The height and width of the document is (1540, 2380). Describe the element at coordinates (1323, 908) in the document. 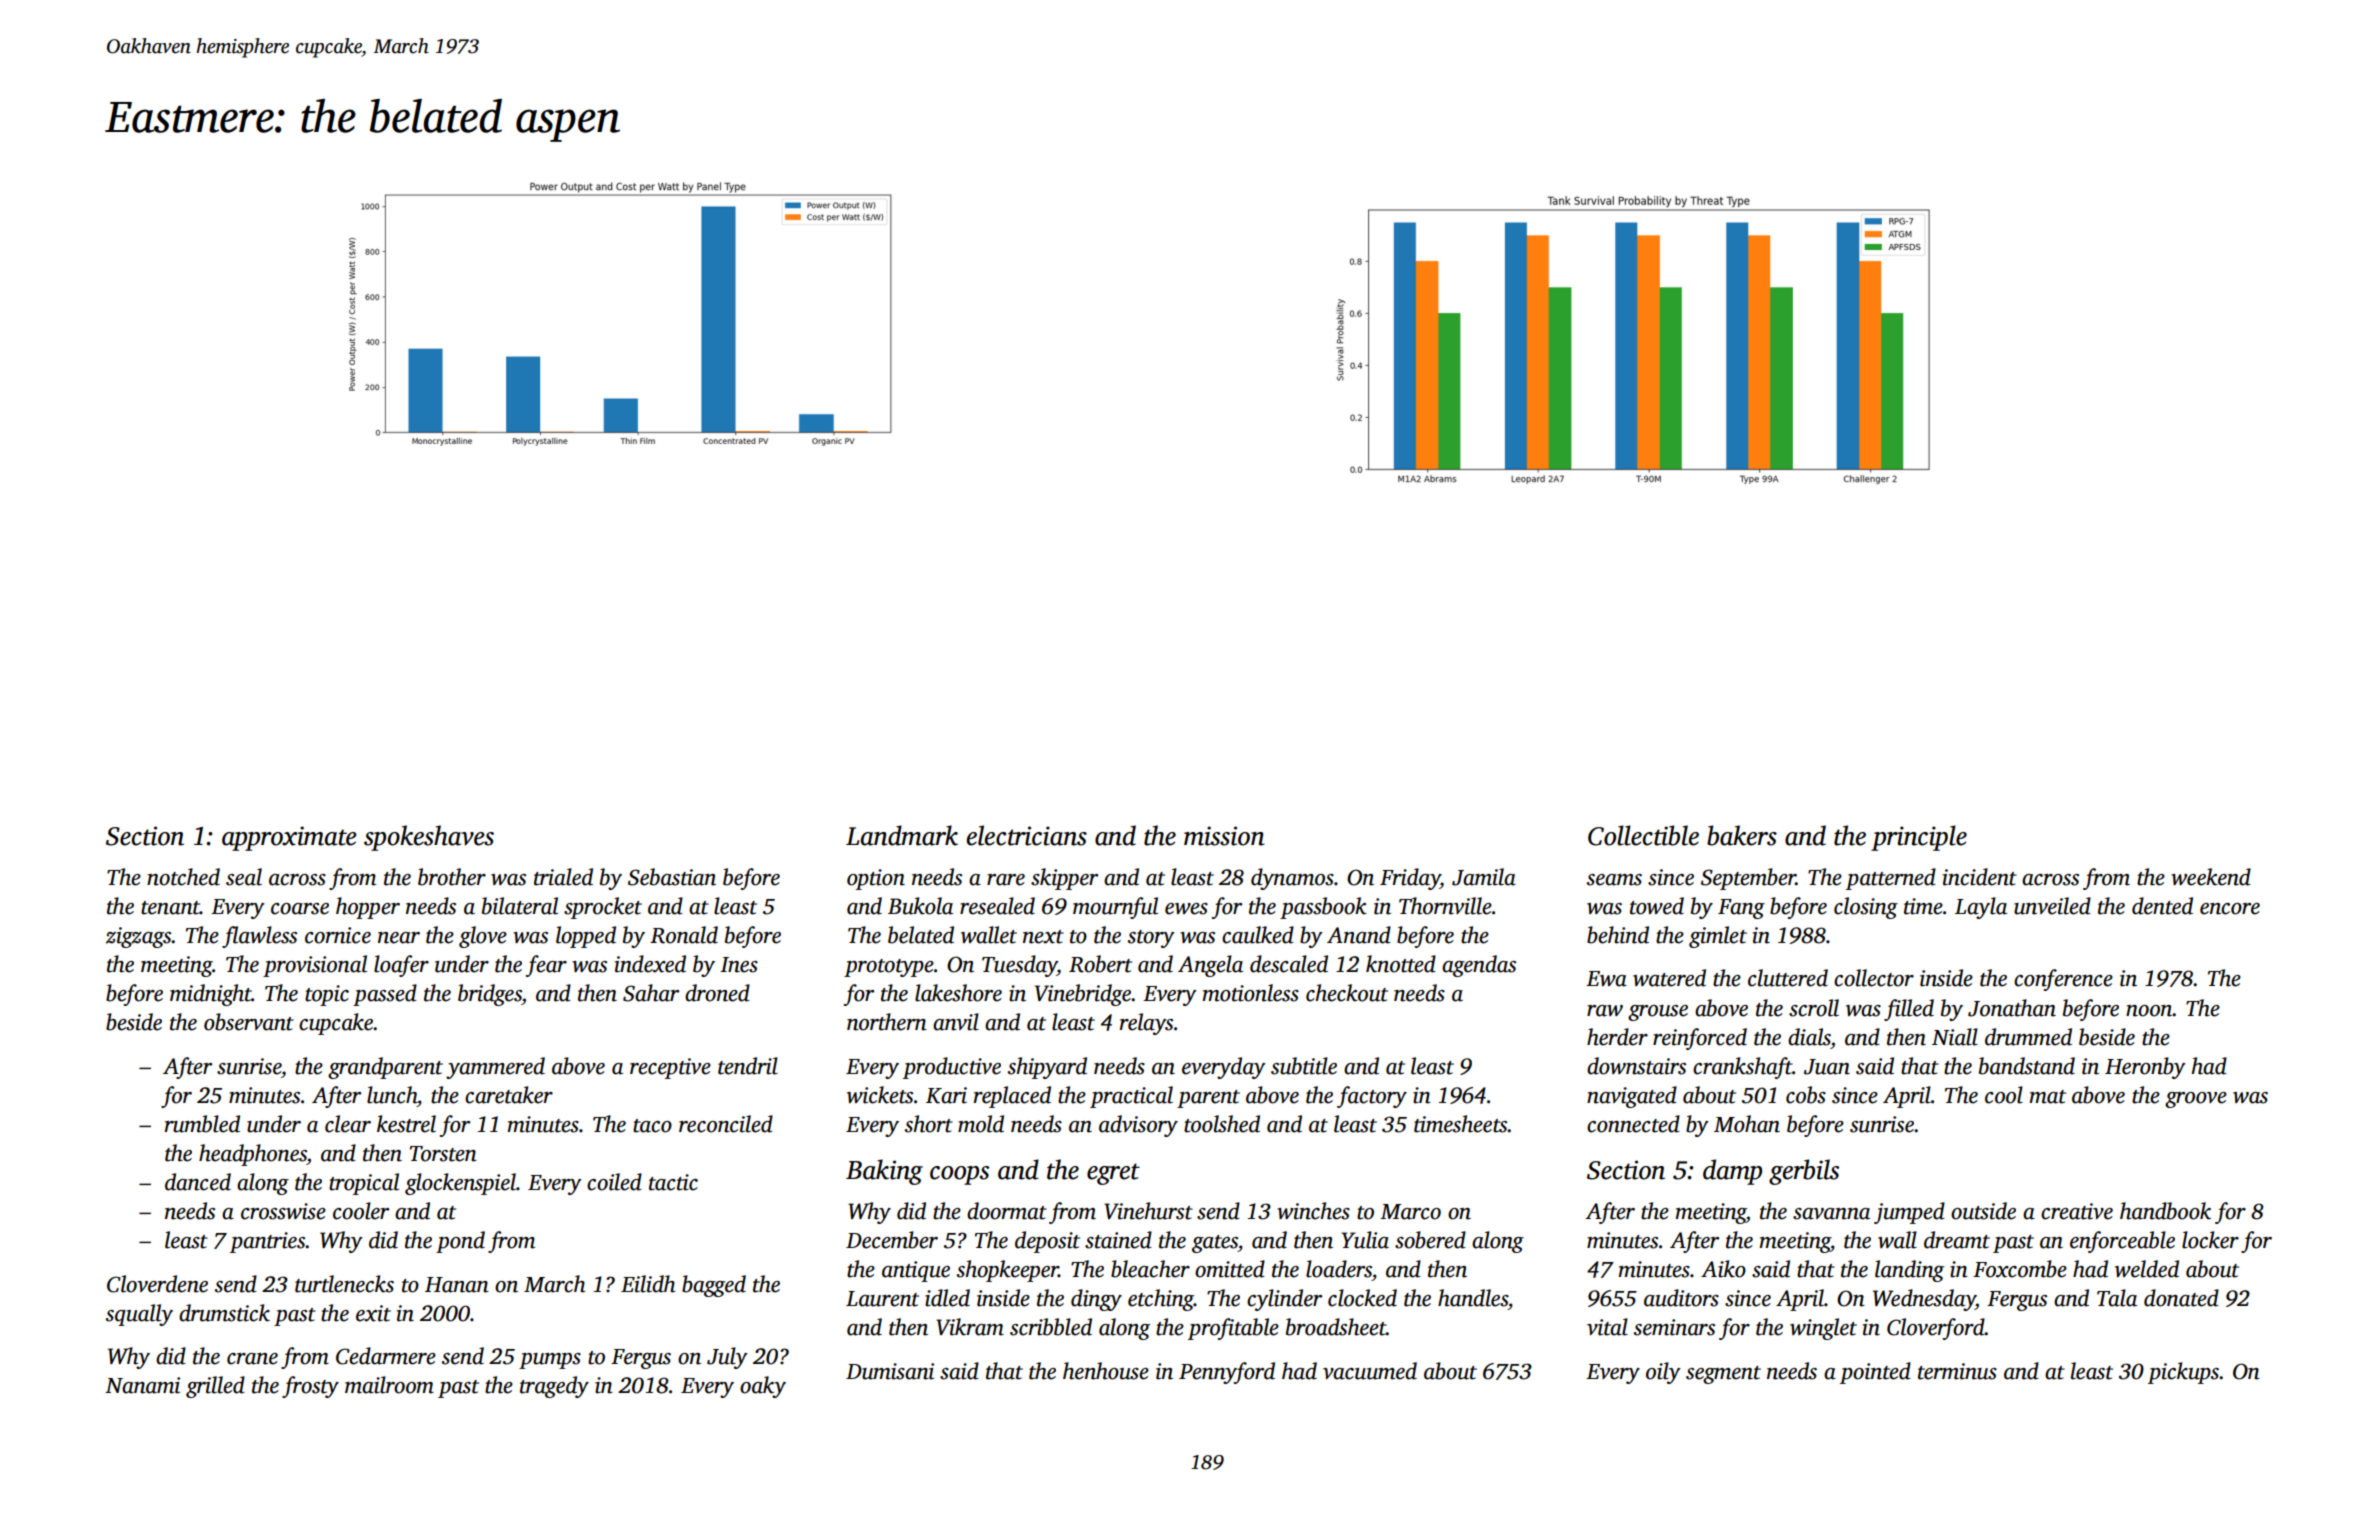

I see `passbook` at that location.
